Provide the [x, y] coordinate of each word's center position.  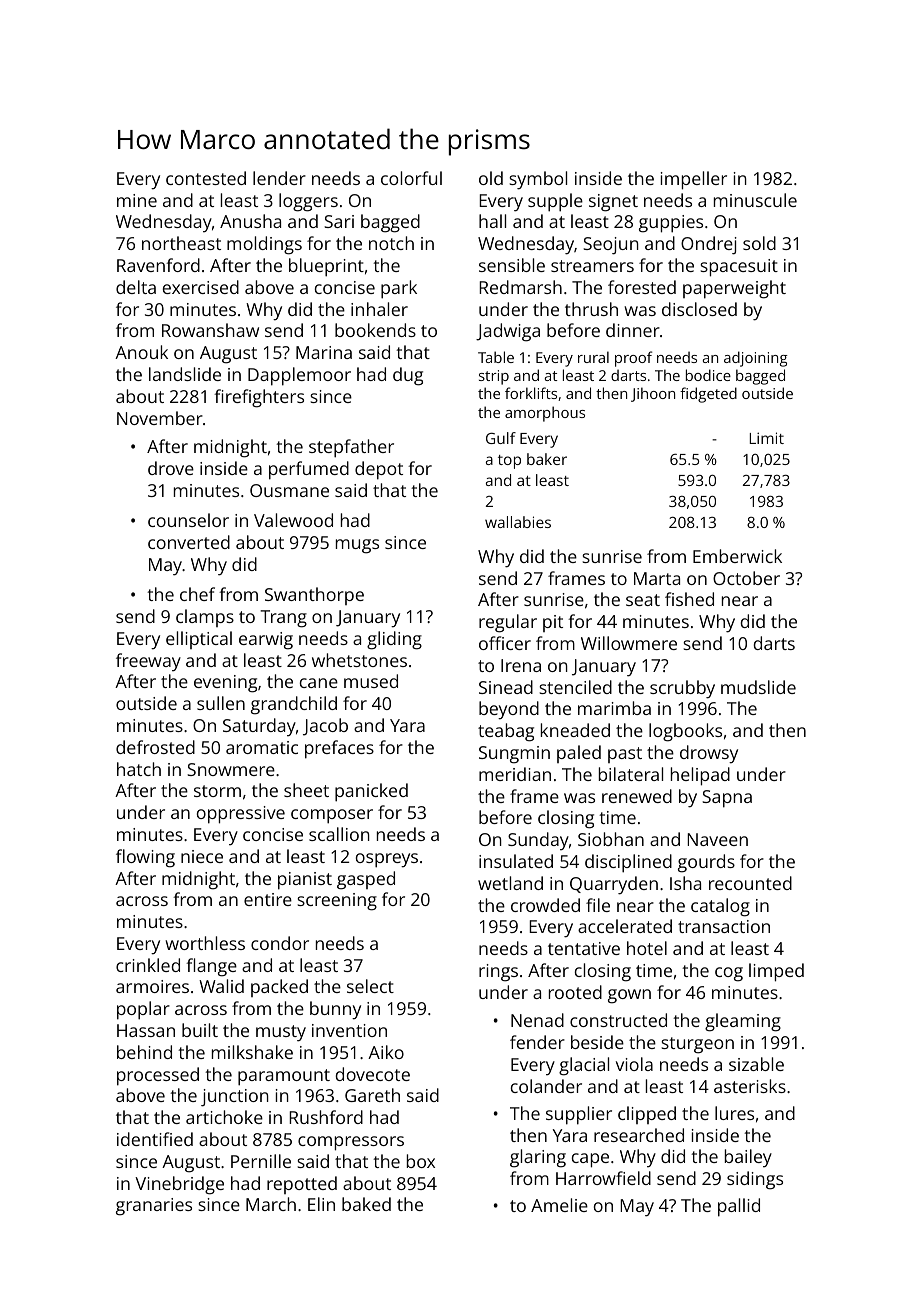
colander [546, 1086]
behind [144, 1052]
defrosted [155, 747]
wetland [510, 883]
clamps [205, 618]
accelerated [625, 926]
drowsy [709, 754]
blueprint [326, 267]
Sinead [506, 687]
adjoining [756, 359]
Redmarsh [520, 287]
